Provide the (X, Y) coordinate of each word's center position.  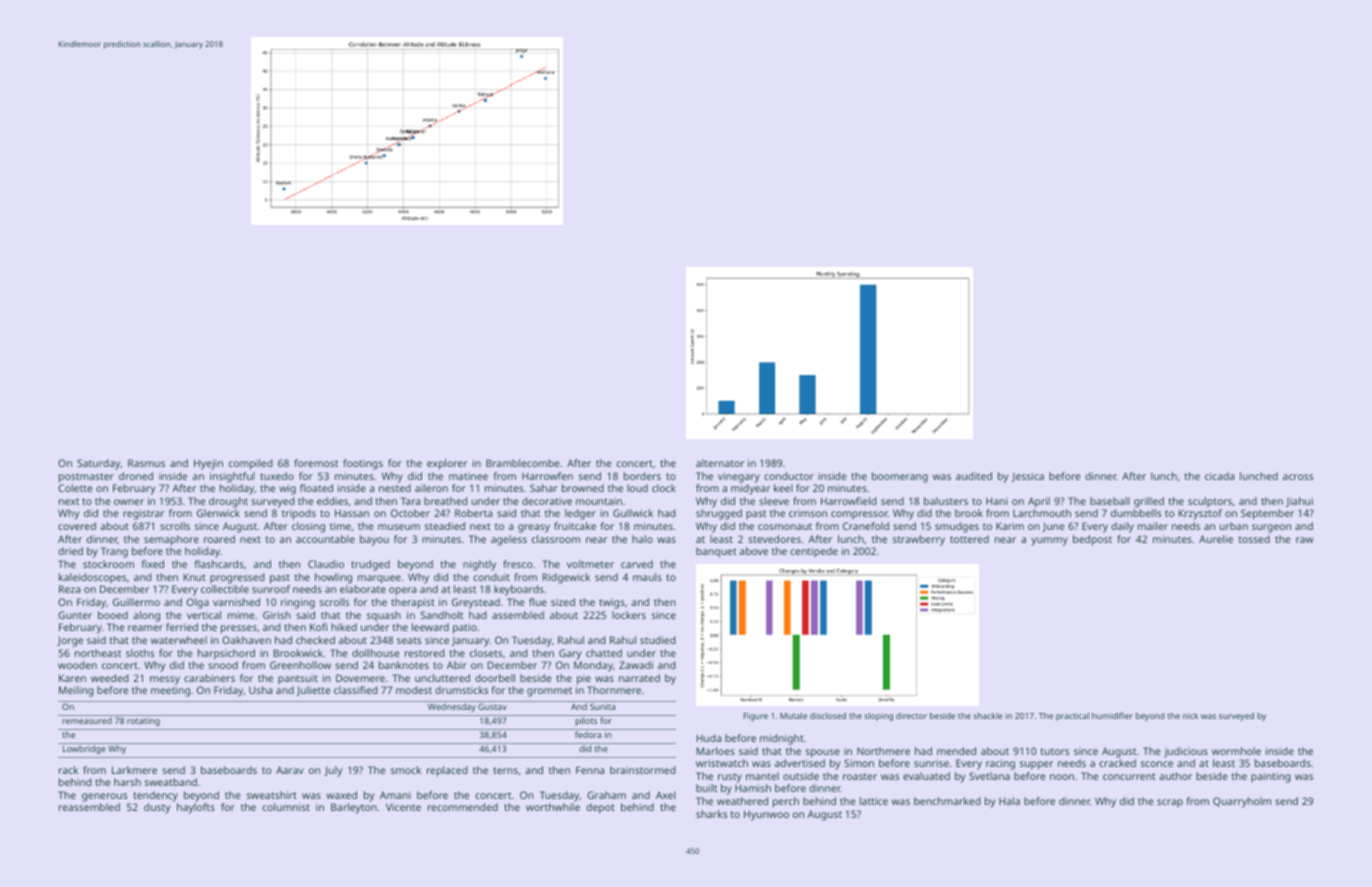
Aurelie (1216, 539)
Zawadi (636, 665)
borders (642, 476)
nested (395, 488)
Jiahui (1299, 502)
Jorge (70, 641)
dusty (157, 808)
